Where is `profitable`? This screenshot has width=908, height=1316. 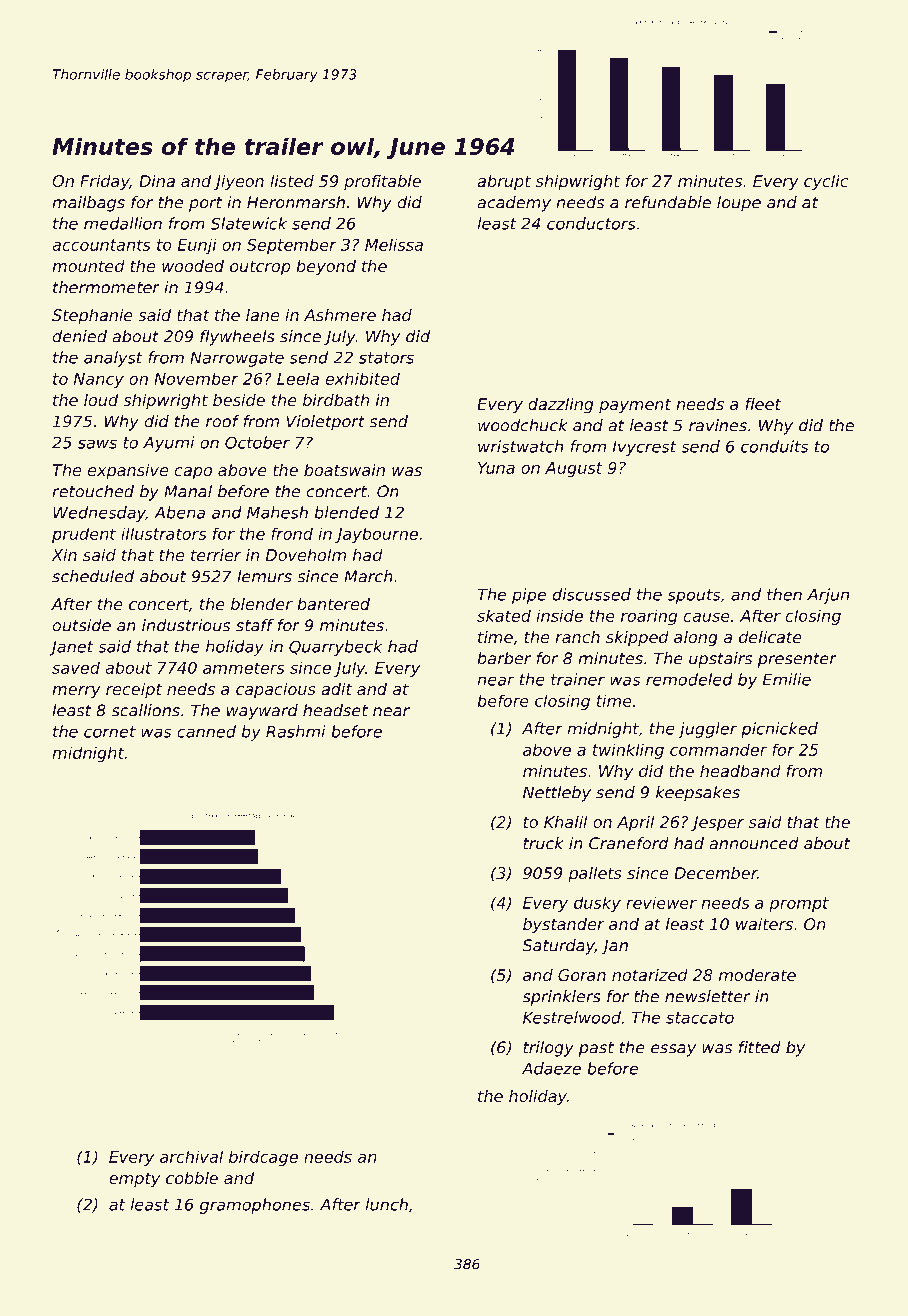 profitable is located at coordinates (382, 183).
